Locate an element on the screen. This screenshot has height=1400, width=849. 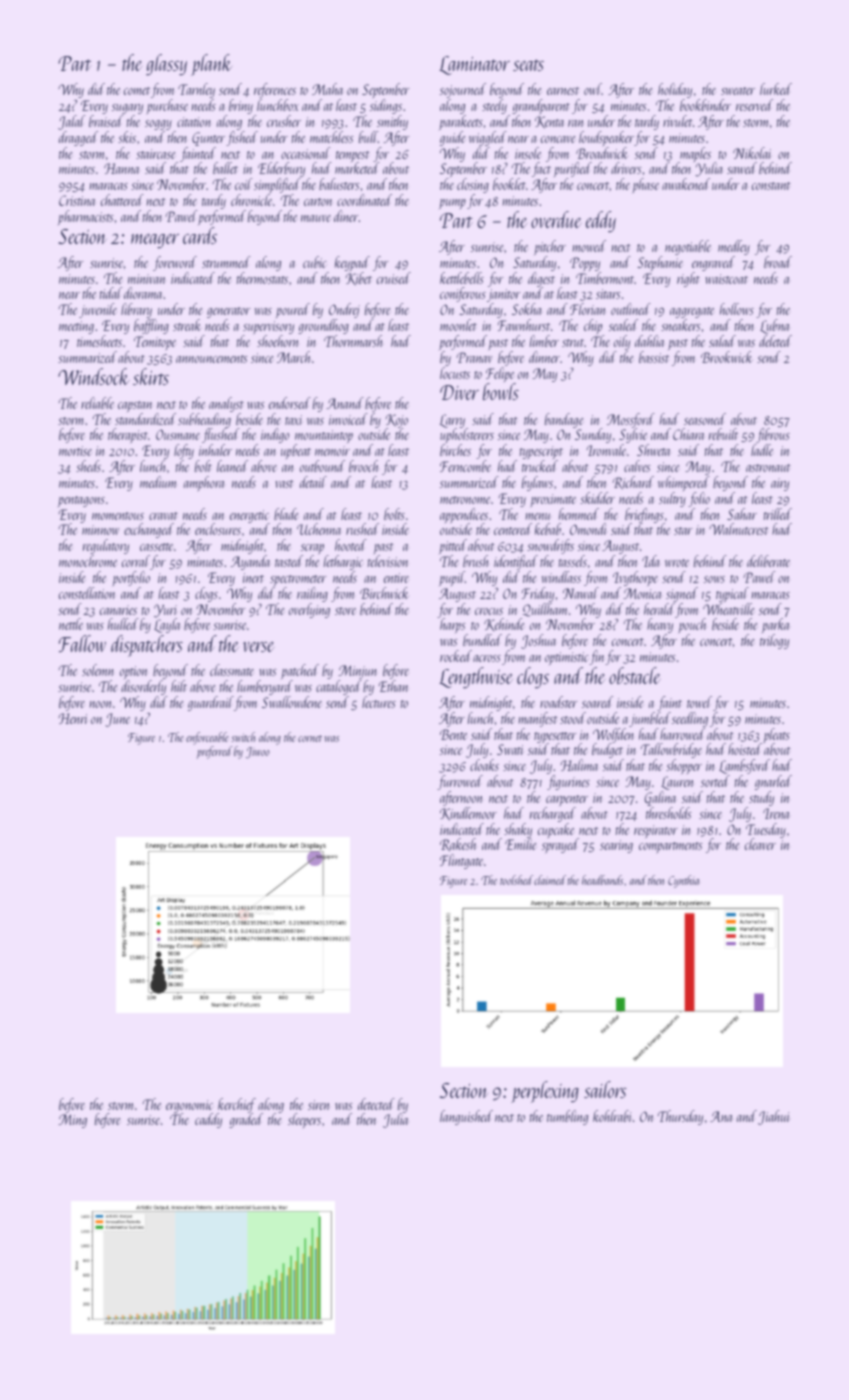
Fallow is located at coordinates (82, 643).
